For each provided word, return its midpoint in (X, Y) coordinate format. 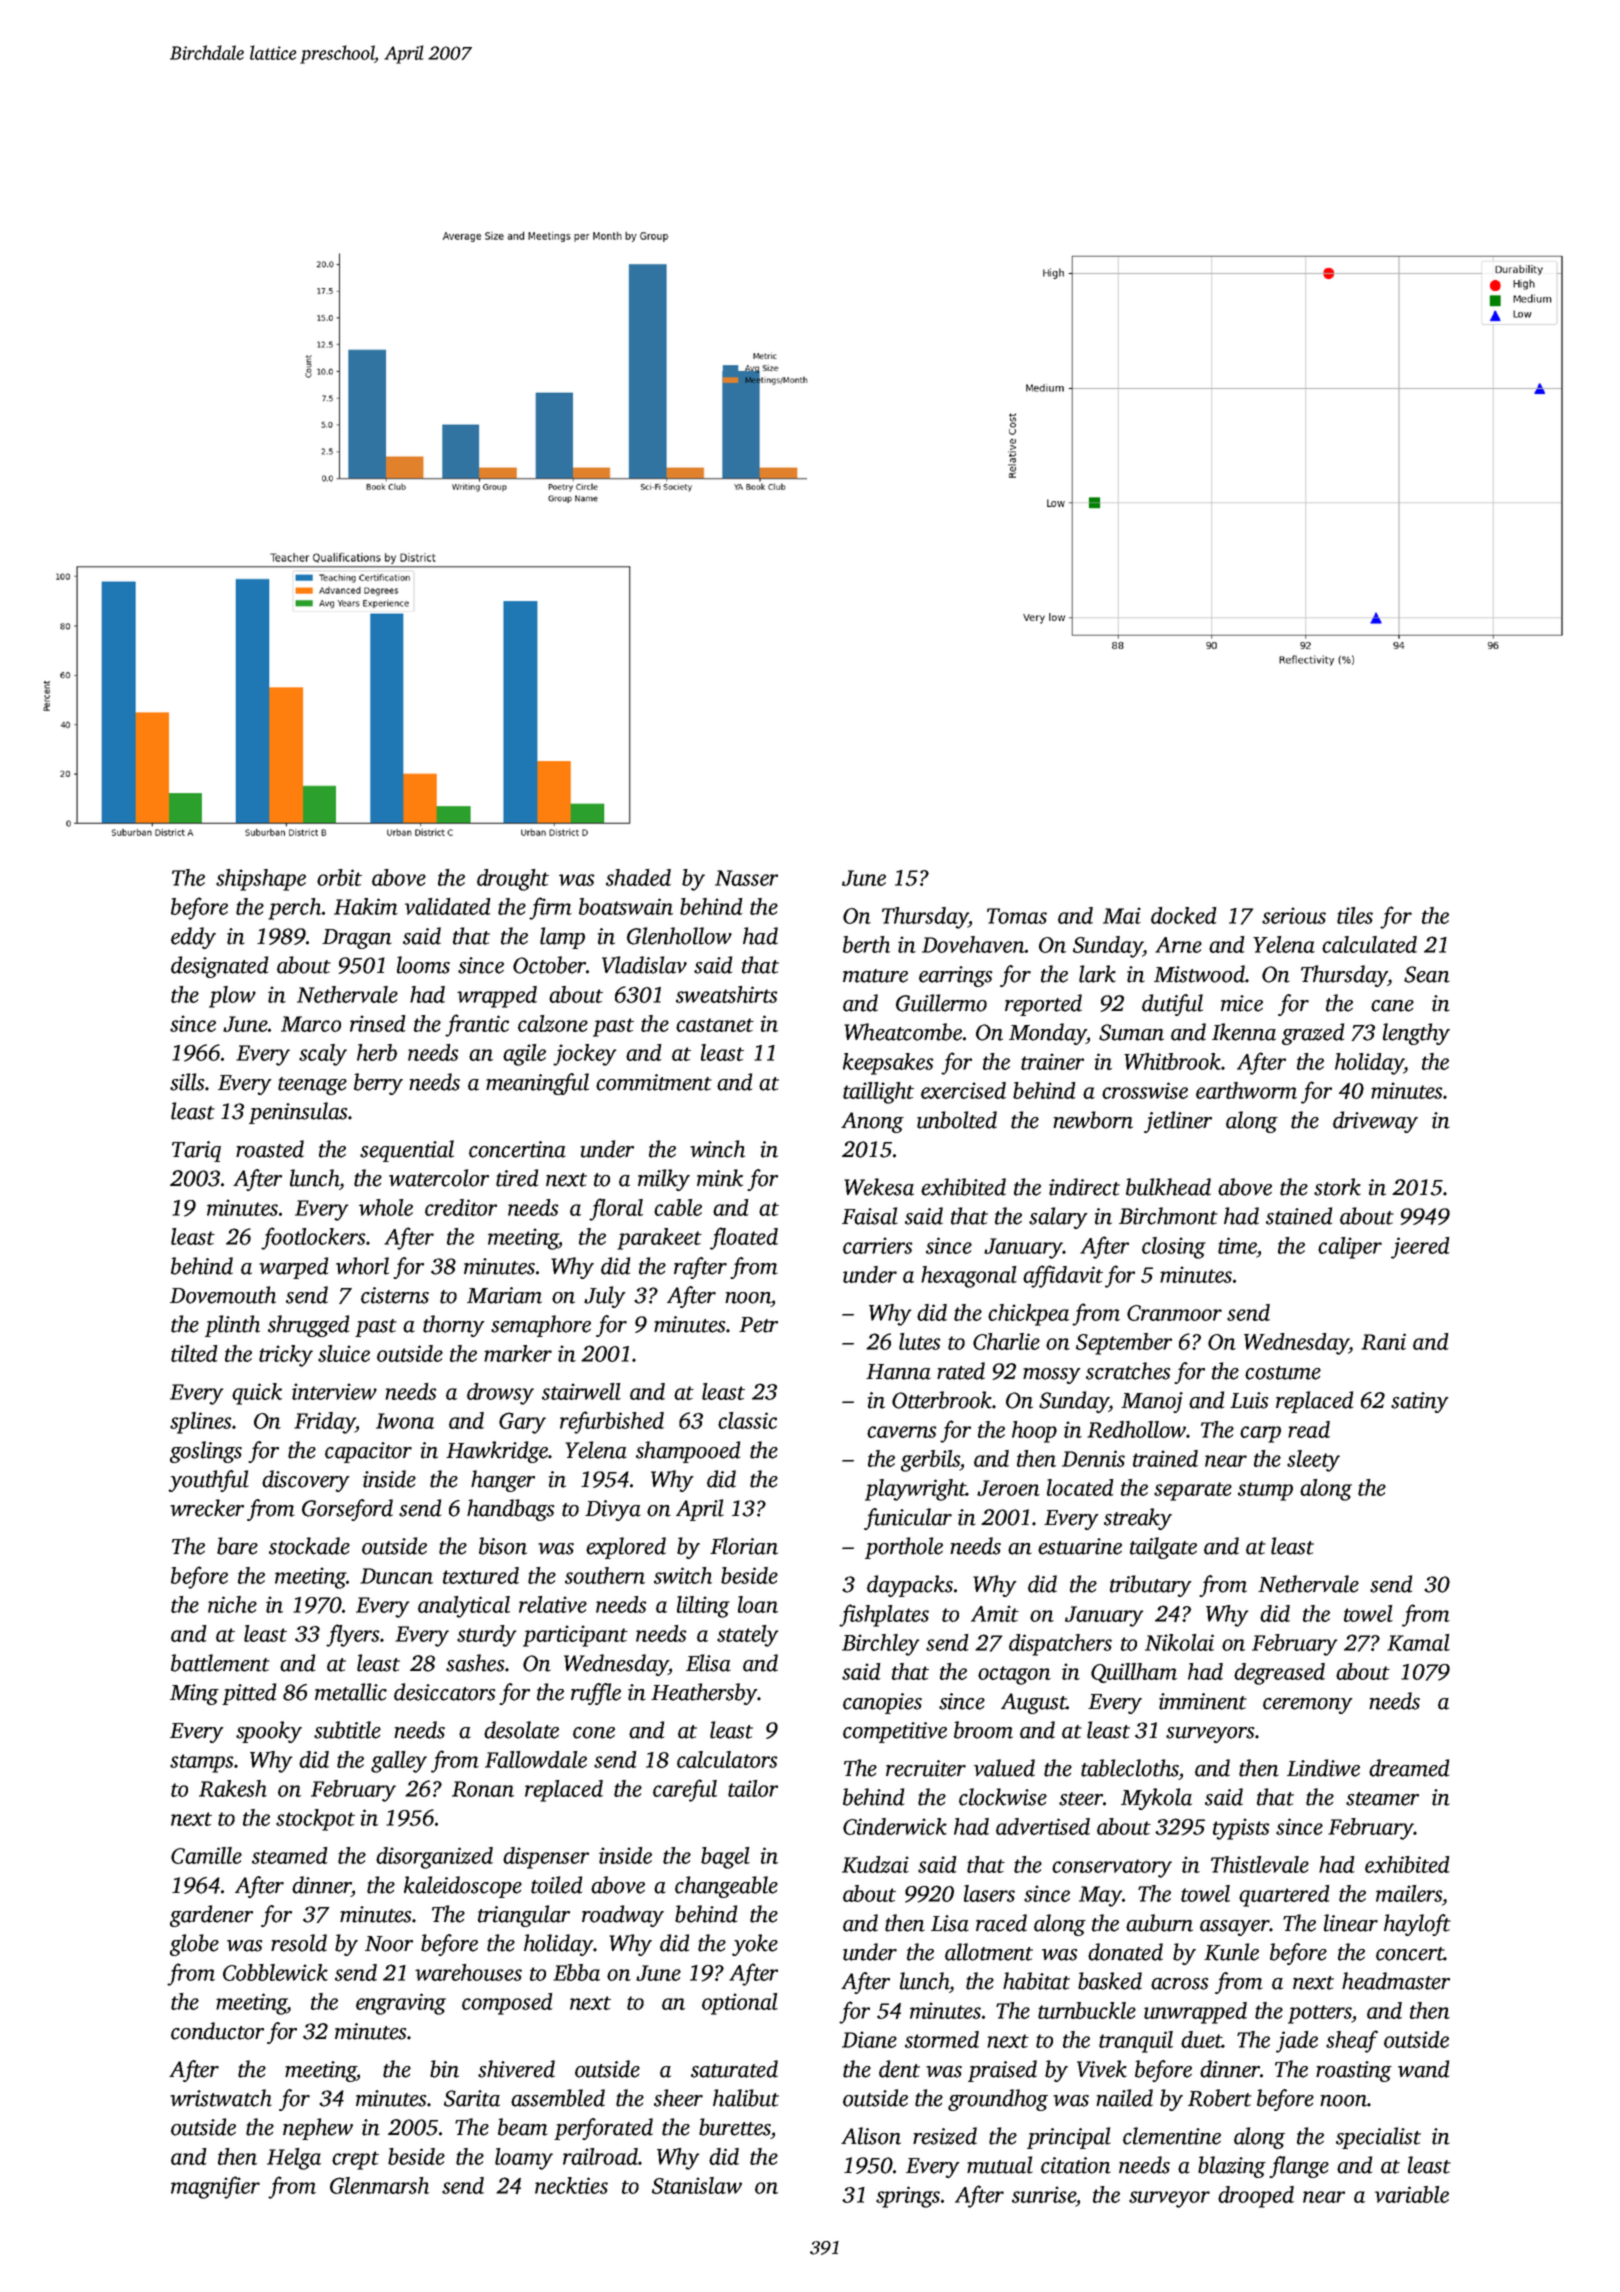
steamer (1382, 1799)
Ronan (483, 1789)
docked (1184, 915)
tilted (194, 1353)
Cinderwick (895, 1826)
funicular (908, 1519)
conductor (217, 2031)
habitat (1036, 1981)
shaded (638, 877)
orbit (339, 877)
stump (1265, 1491)
